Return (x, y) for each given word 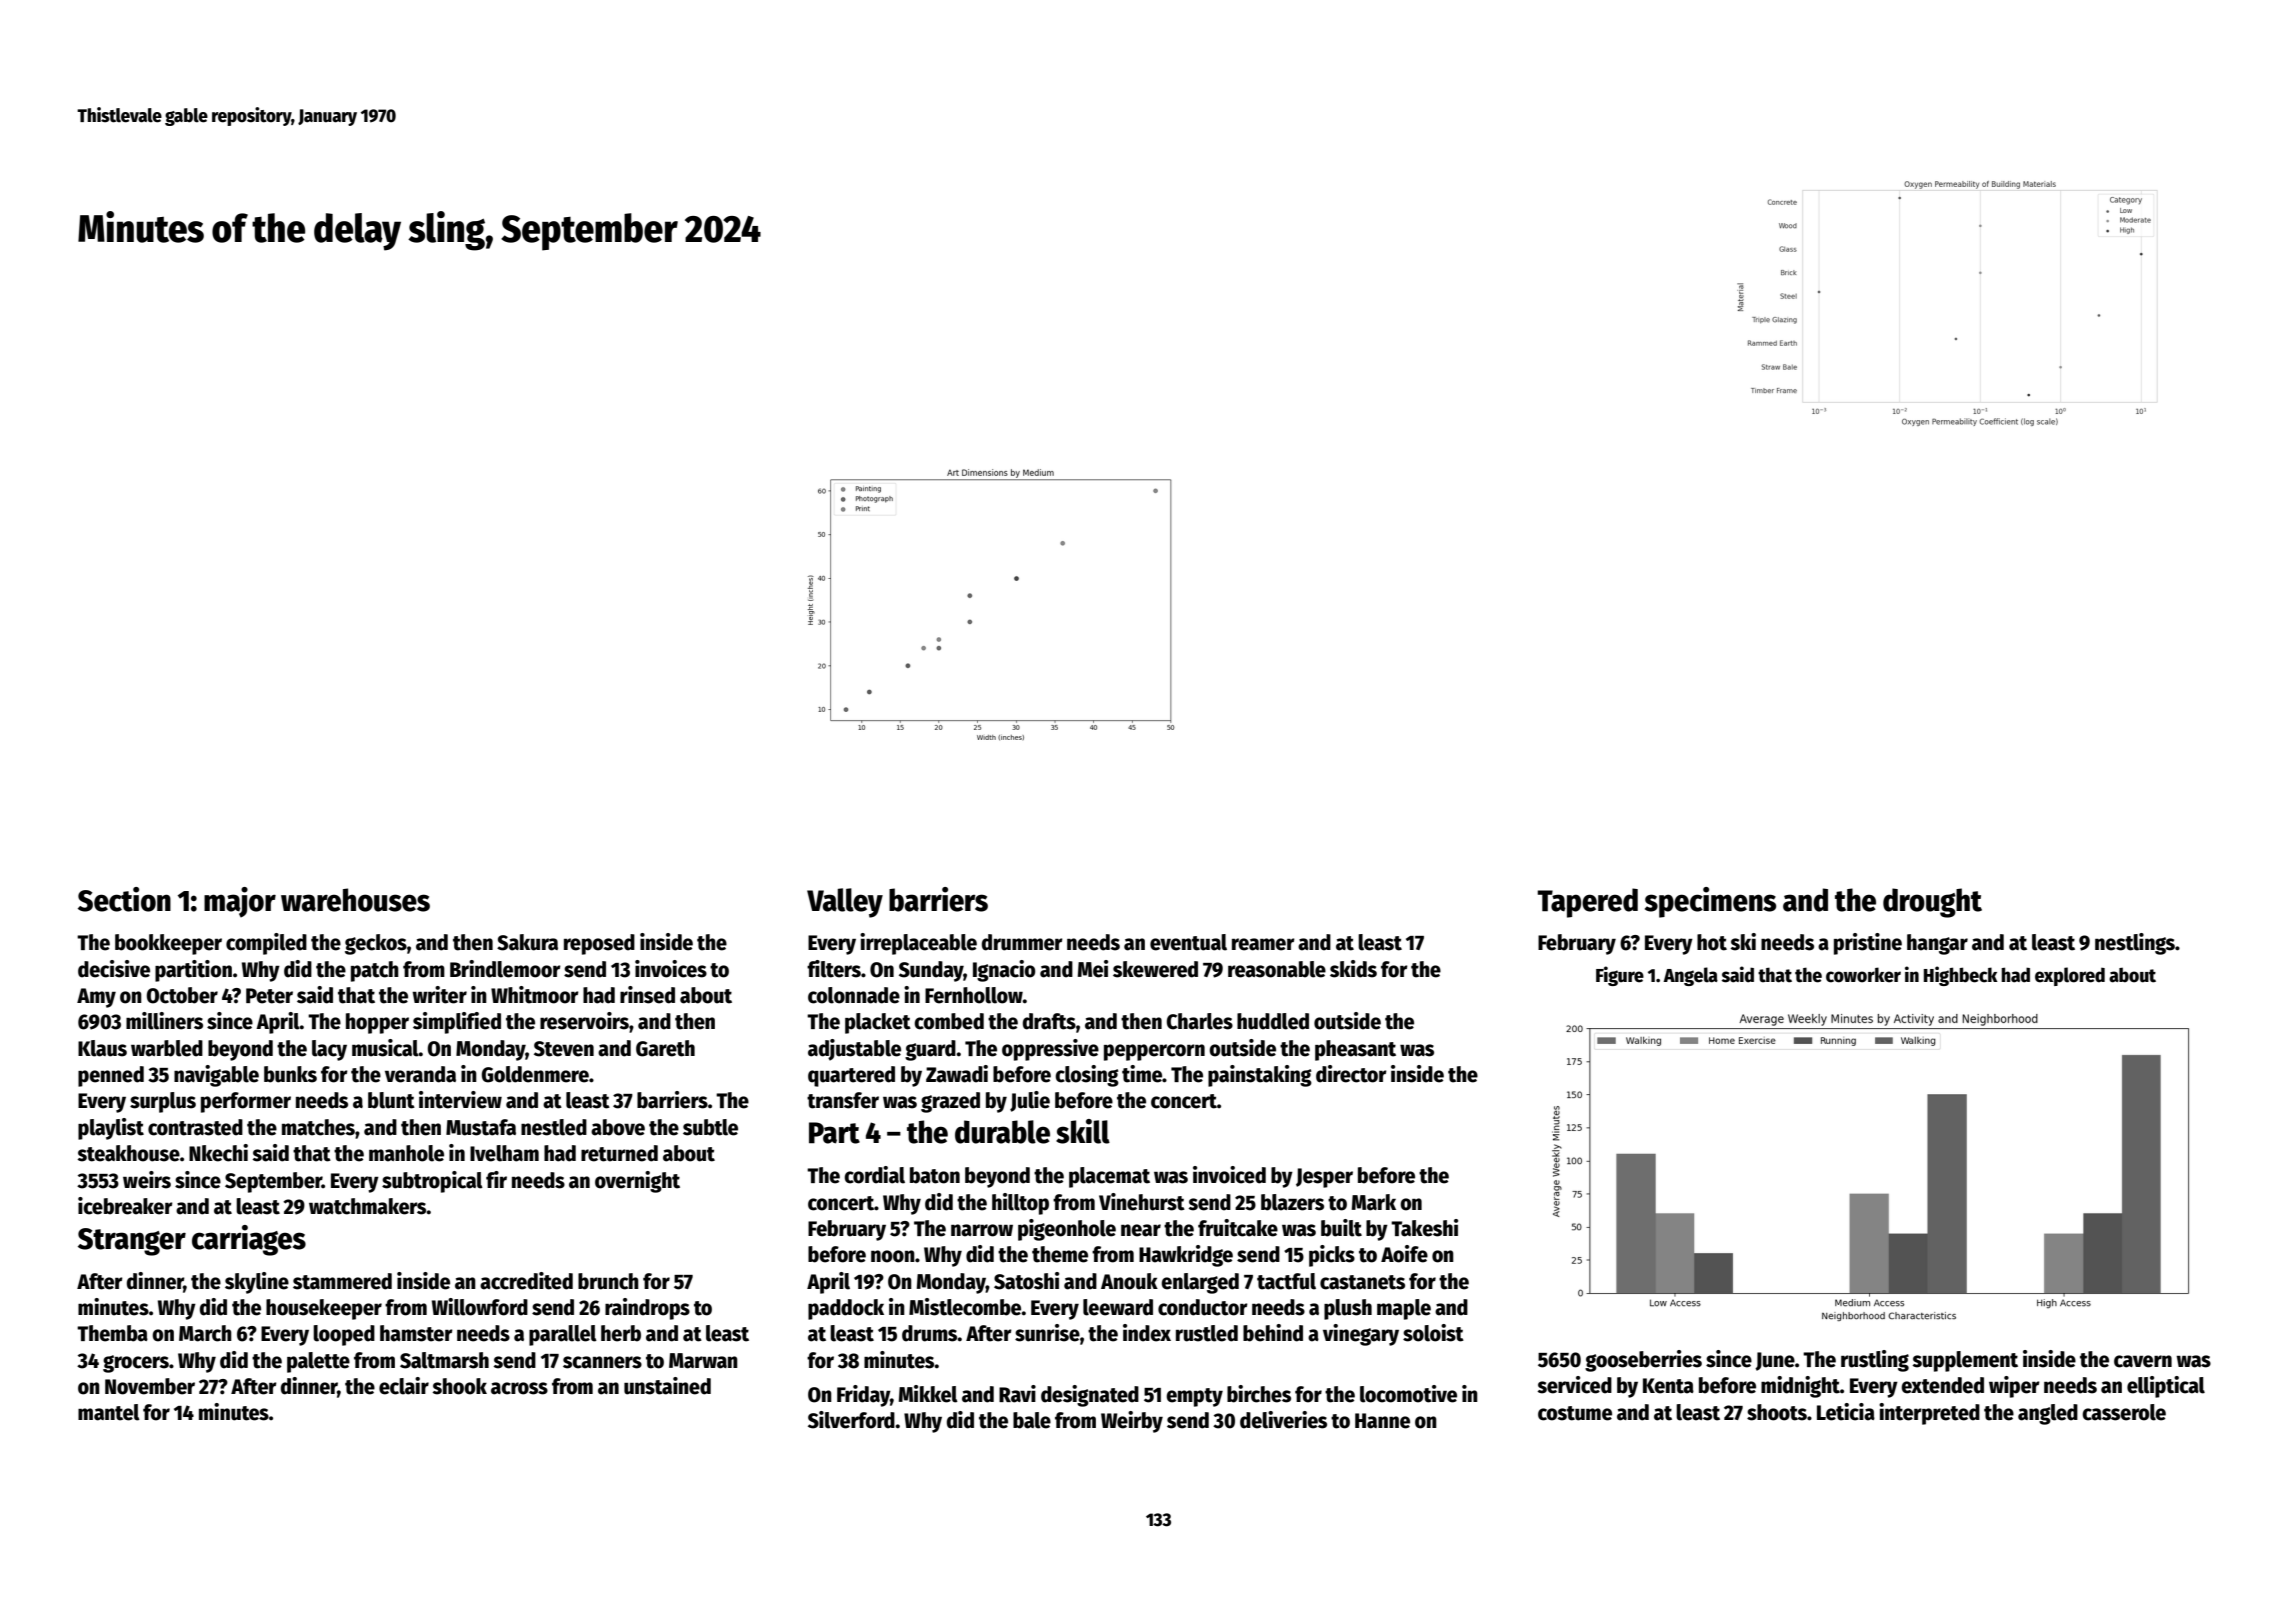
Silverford (851, 1420)
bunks (290, 1074)
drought (1932, 903)
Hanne (1382, 1421)
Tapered (1587, 903)
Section (124, 899)
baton (935, 1175)
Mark (1374, 1202)
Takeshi (1424, 1228)
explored (2070, 976)
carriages (249, 1240)
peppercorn (1154, 1052)
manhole (406, 1153)
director (1351, 1074)
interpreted (1929, 1414)
